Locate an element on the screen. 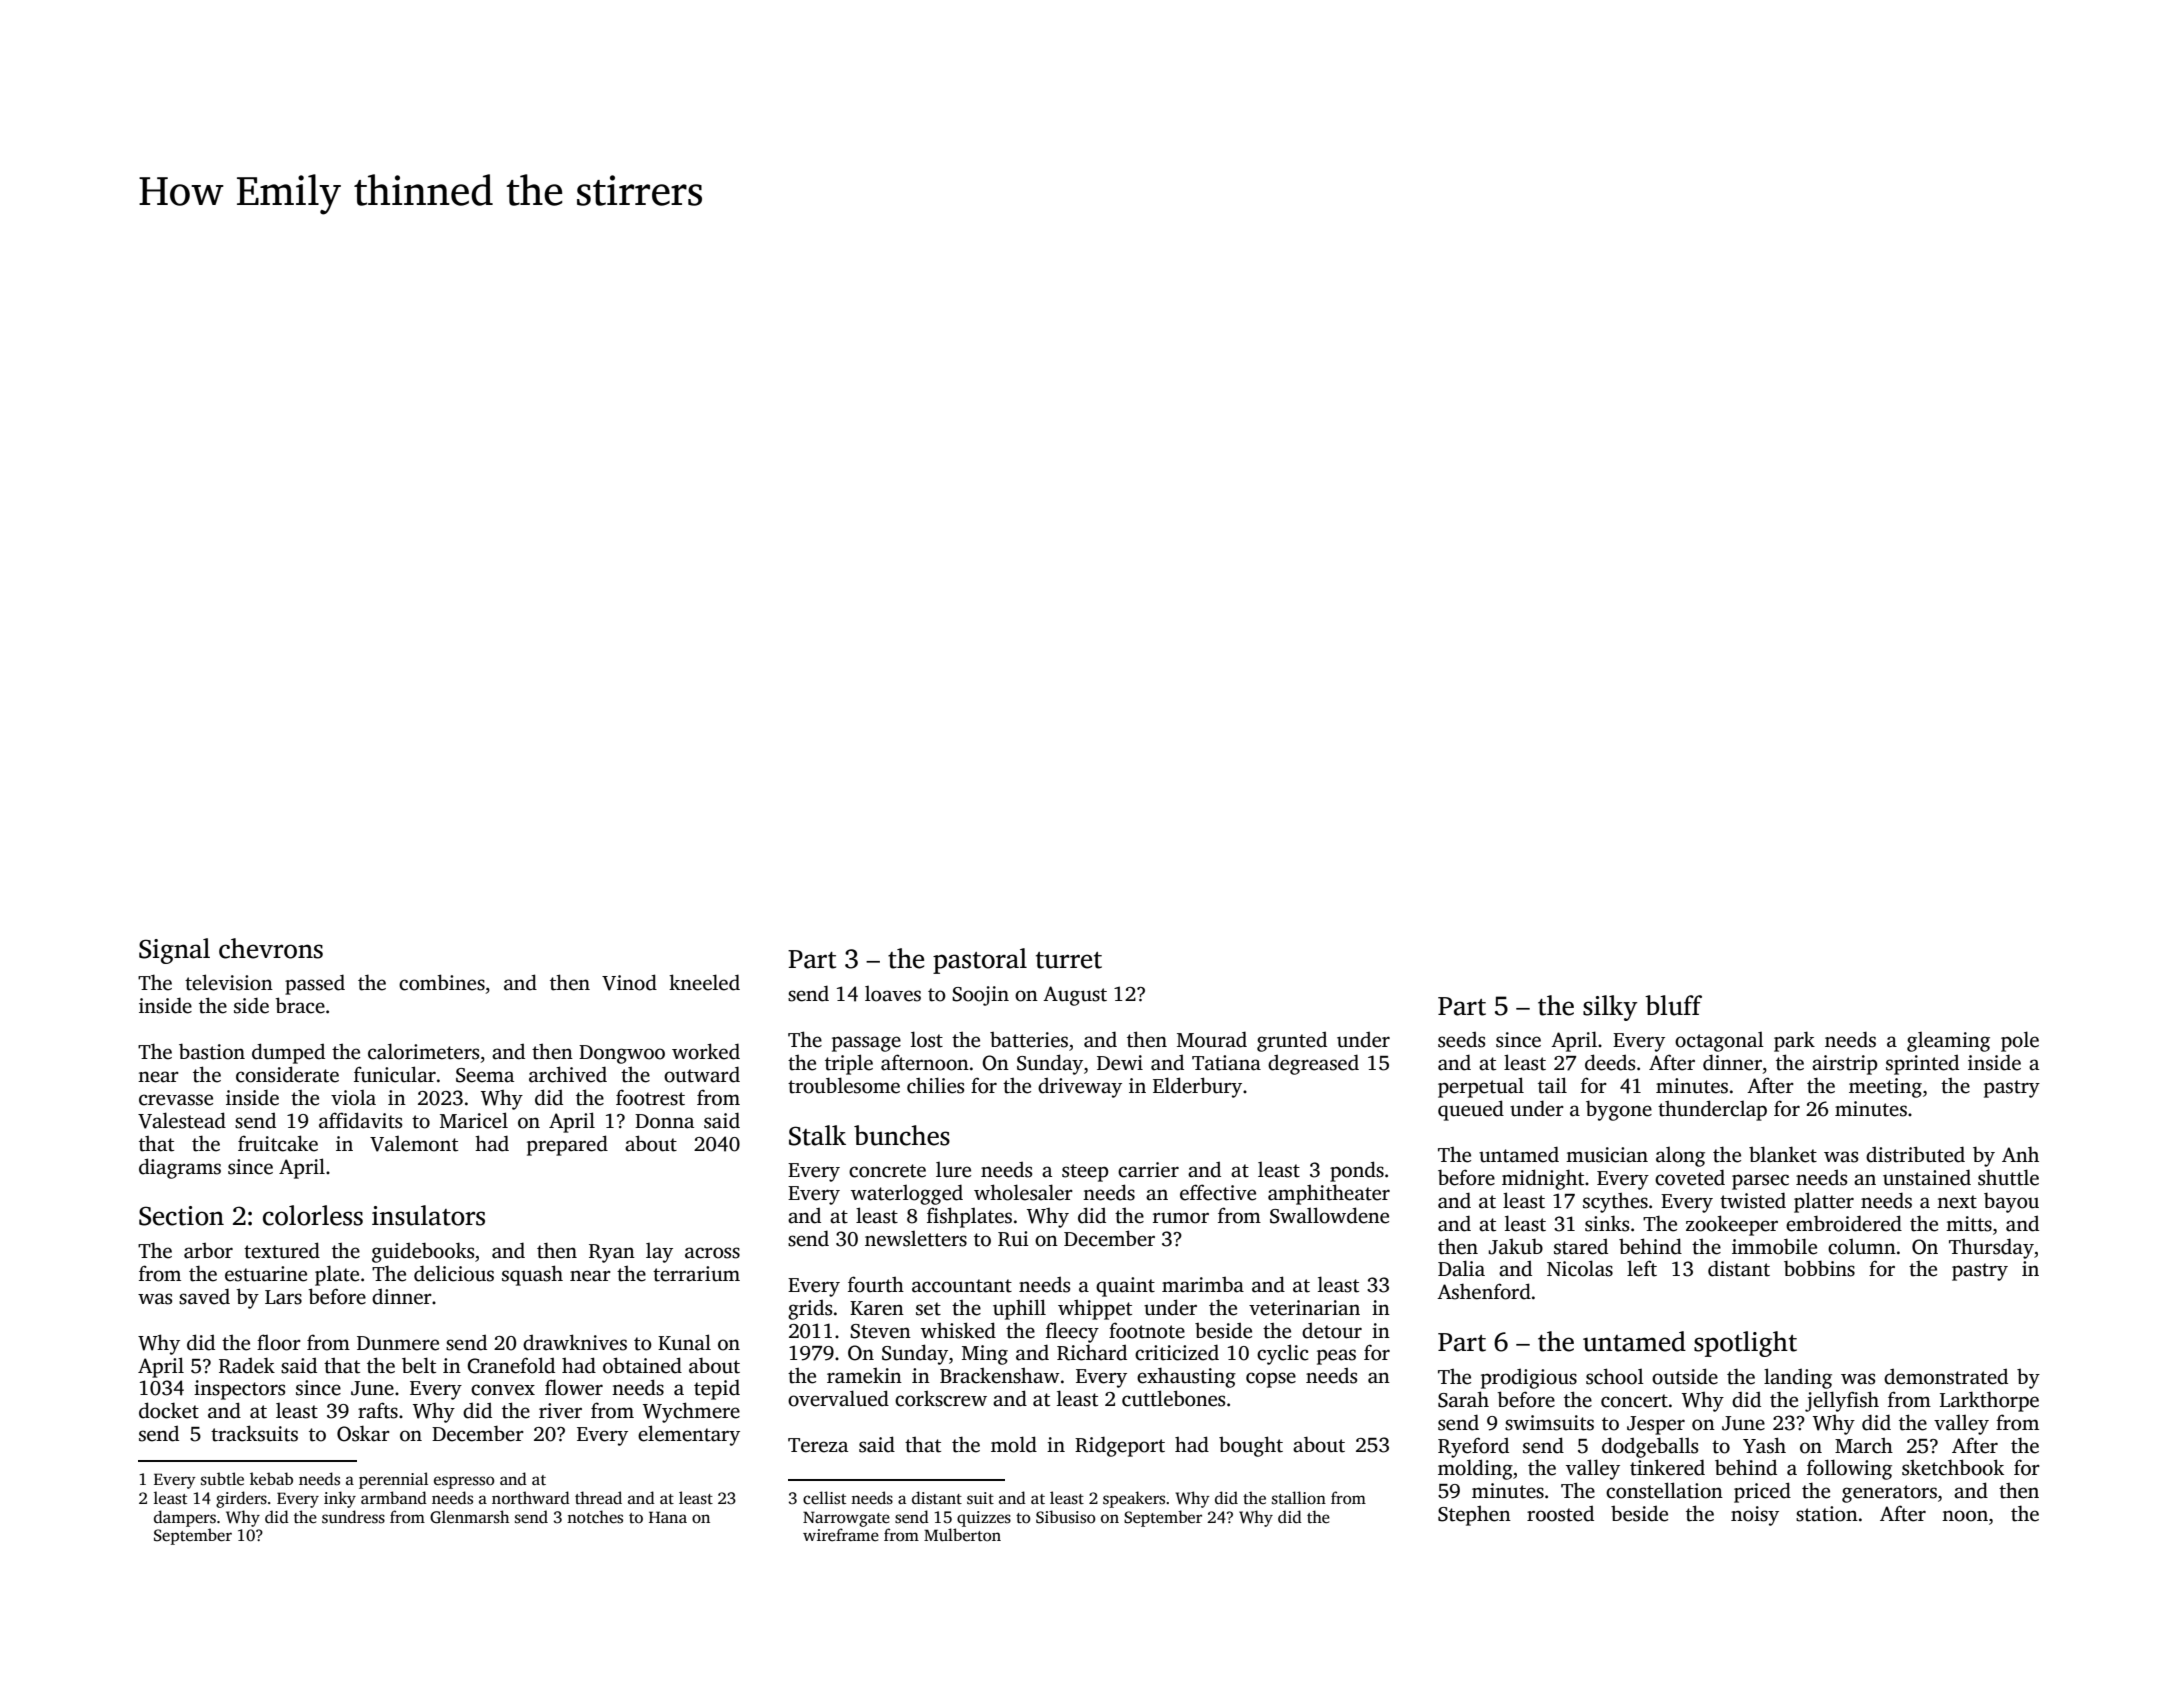 This screenshot has height=1683, width=2178. station is located at coordinates (1827, 1514).
